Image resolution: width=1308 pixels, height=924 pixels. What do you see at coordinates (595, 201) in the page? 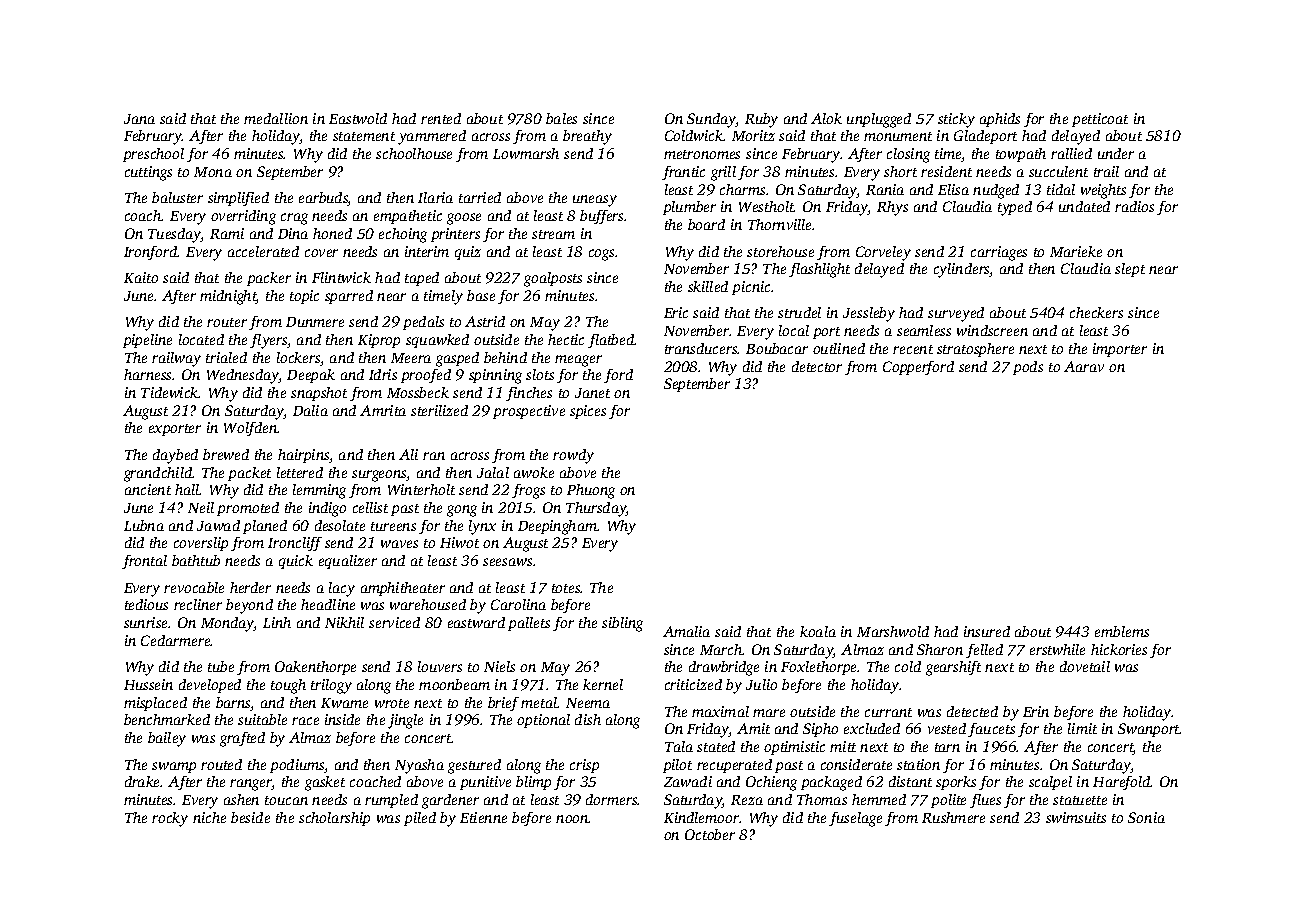
I see `uneasy` at bounding box center [595, 201].
